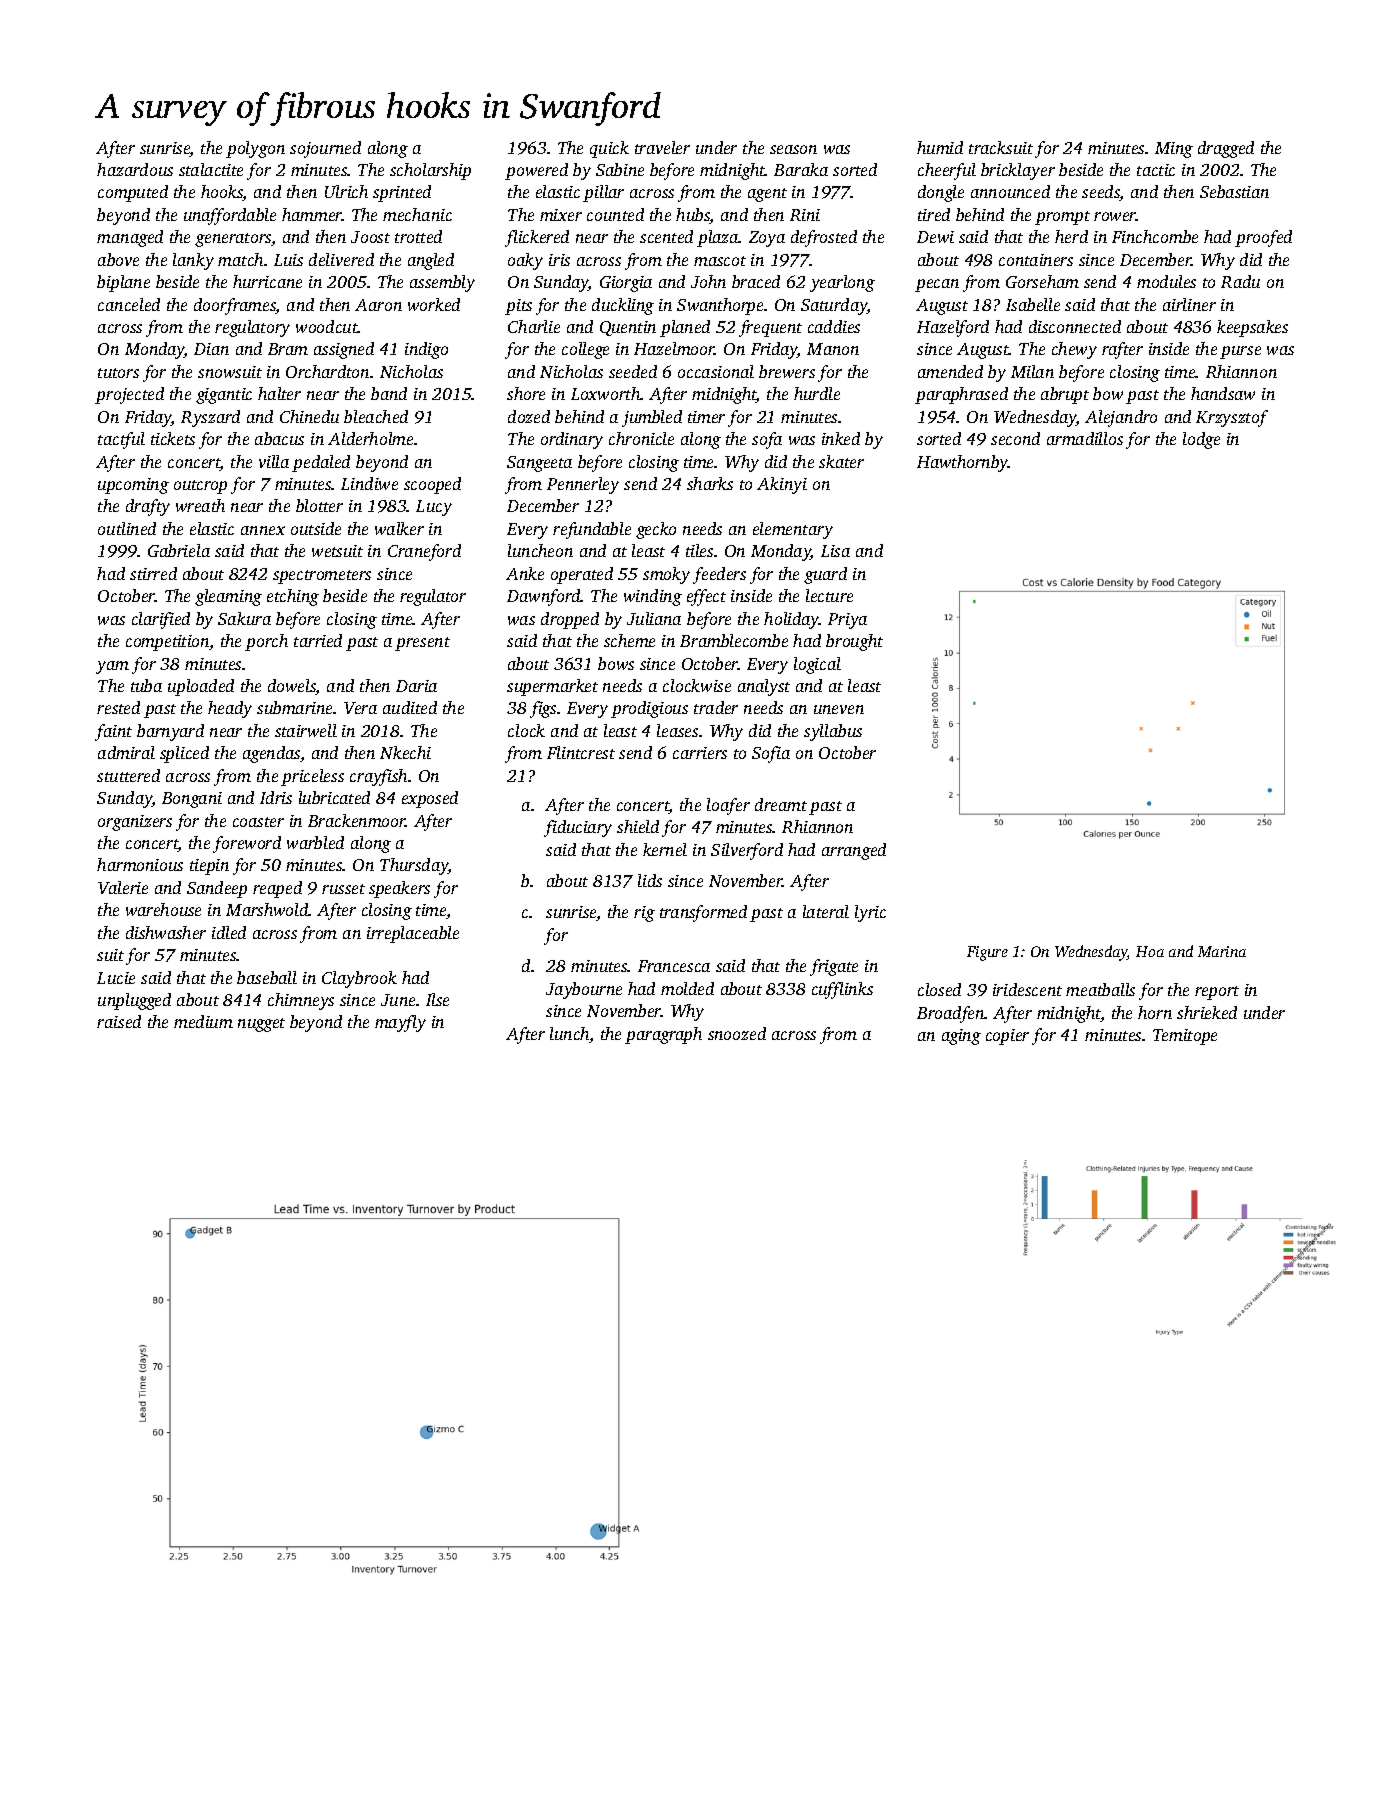 This screenshot has height=1805, width=1395. I want to click on dragged, so click(1226, 149).
